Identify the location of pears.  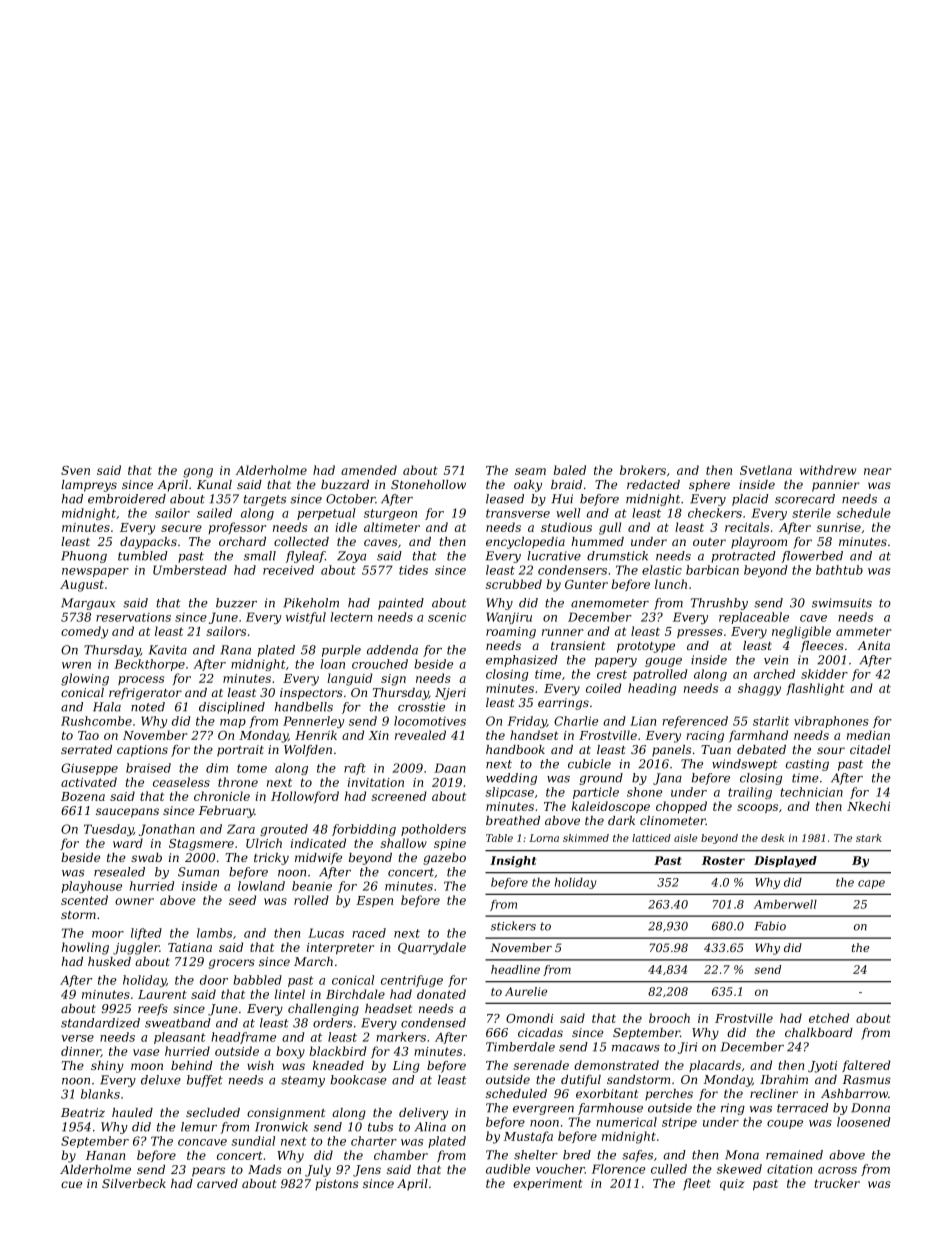
(208, 1172).
